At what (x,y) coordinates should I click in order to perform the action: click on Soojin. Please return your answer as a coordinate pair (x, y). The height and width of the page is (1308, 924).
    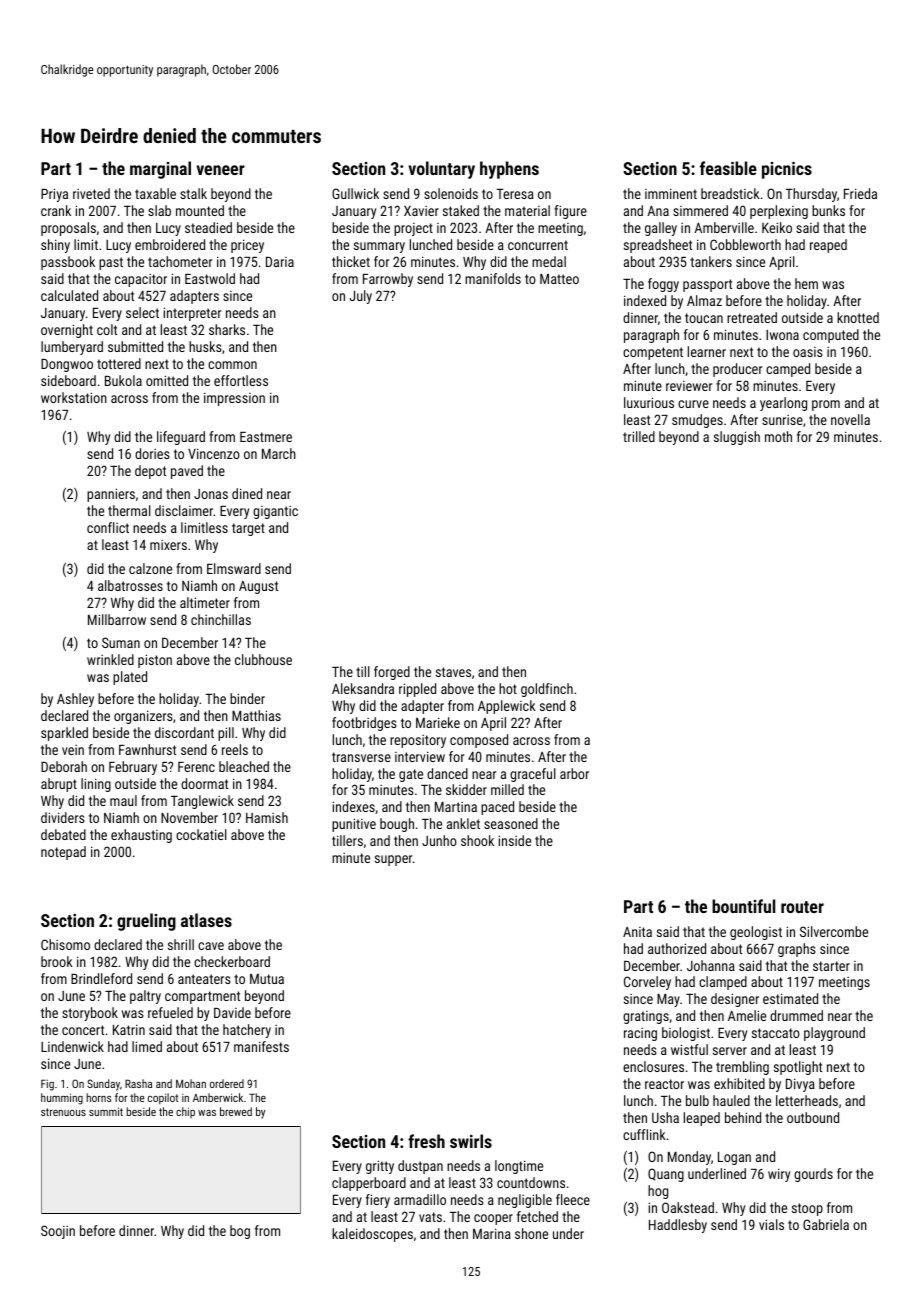
    Looking at the image, I should click on (58, 1232).
